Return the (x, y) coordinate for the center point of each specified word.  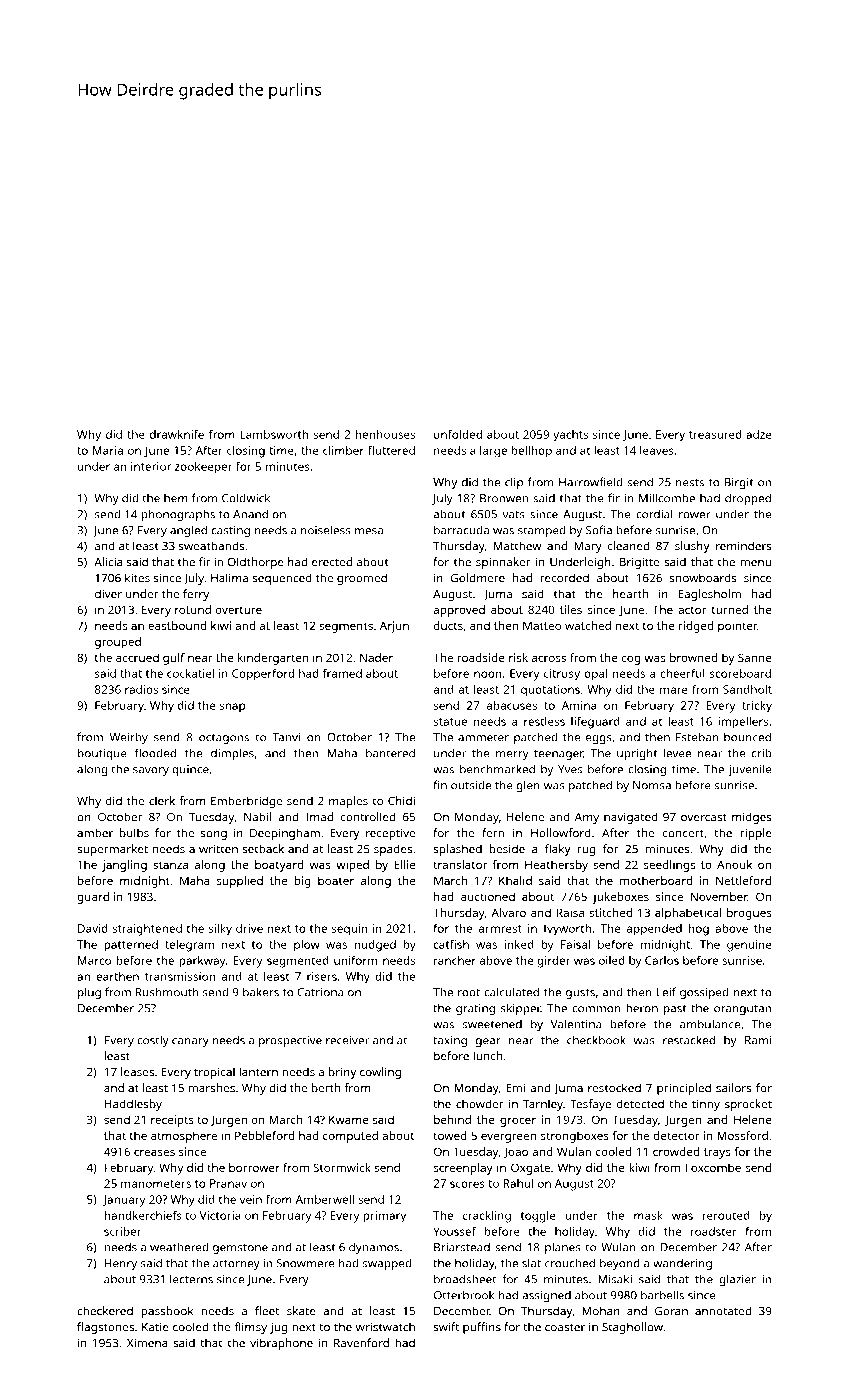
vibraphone (281, 1344)
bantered (390, 753)
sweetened (492, 1024)
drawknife (177, 434)
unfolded (458, 434)
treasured (715, 434)
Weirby (129, 738)
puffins (482, 1328)
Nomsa (652, 785)
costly (153, 1041)
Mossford (742, 1135)
